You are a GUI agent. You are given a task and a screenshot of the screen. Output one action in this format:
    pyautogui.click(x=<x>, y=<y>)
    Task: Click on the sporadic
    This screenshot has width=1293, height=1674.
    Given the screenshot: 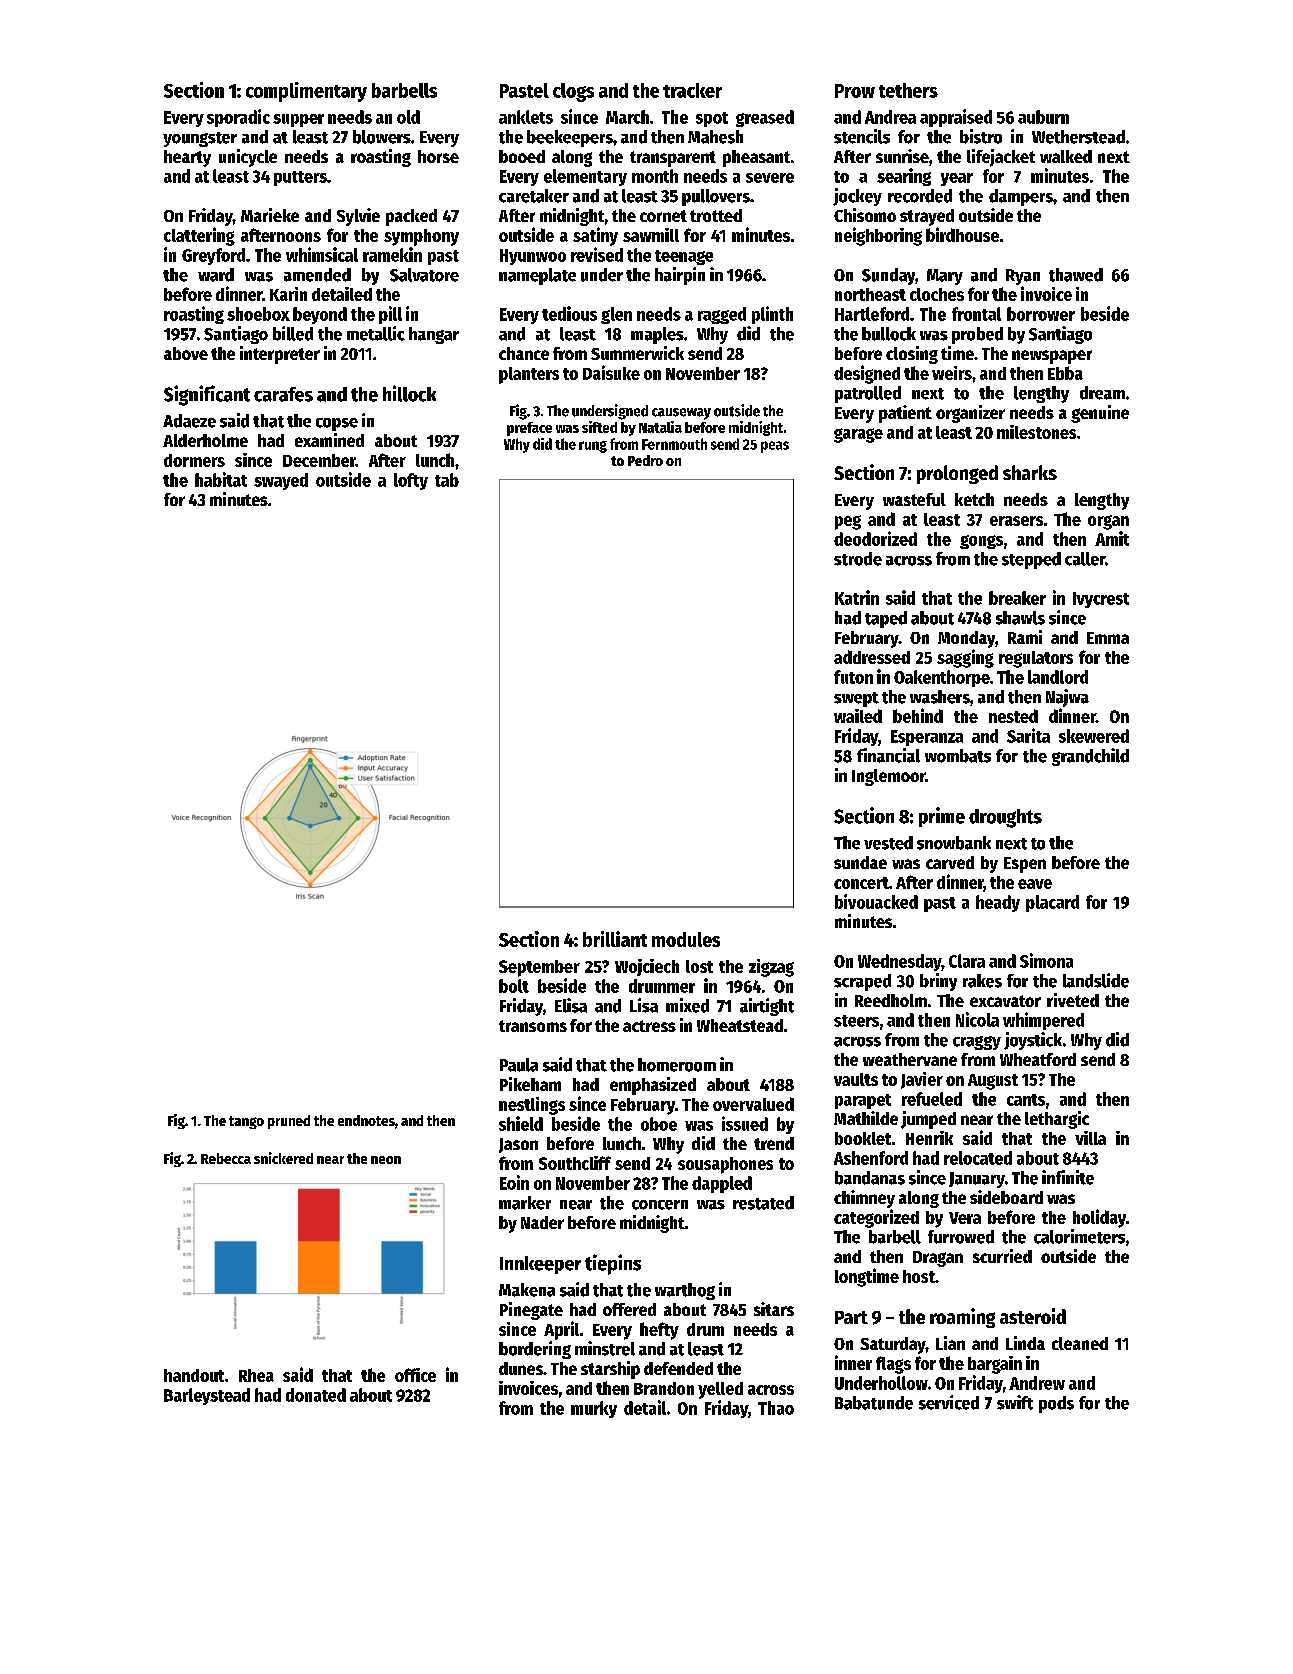 What is the action you would take?
    pyautogui.click(x=238, y=118)
